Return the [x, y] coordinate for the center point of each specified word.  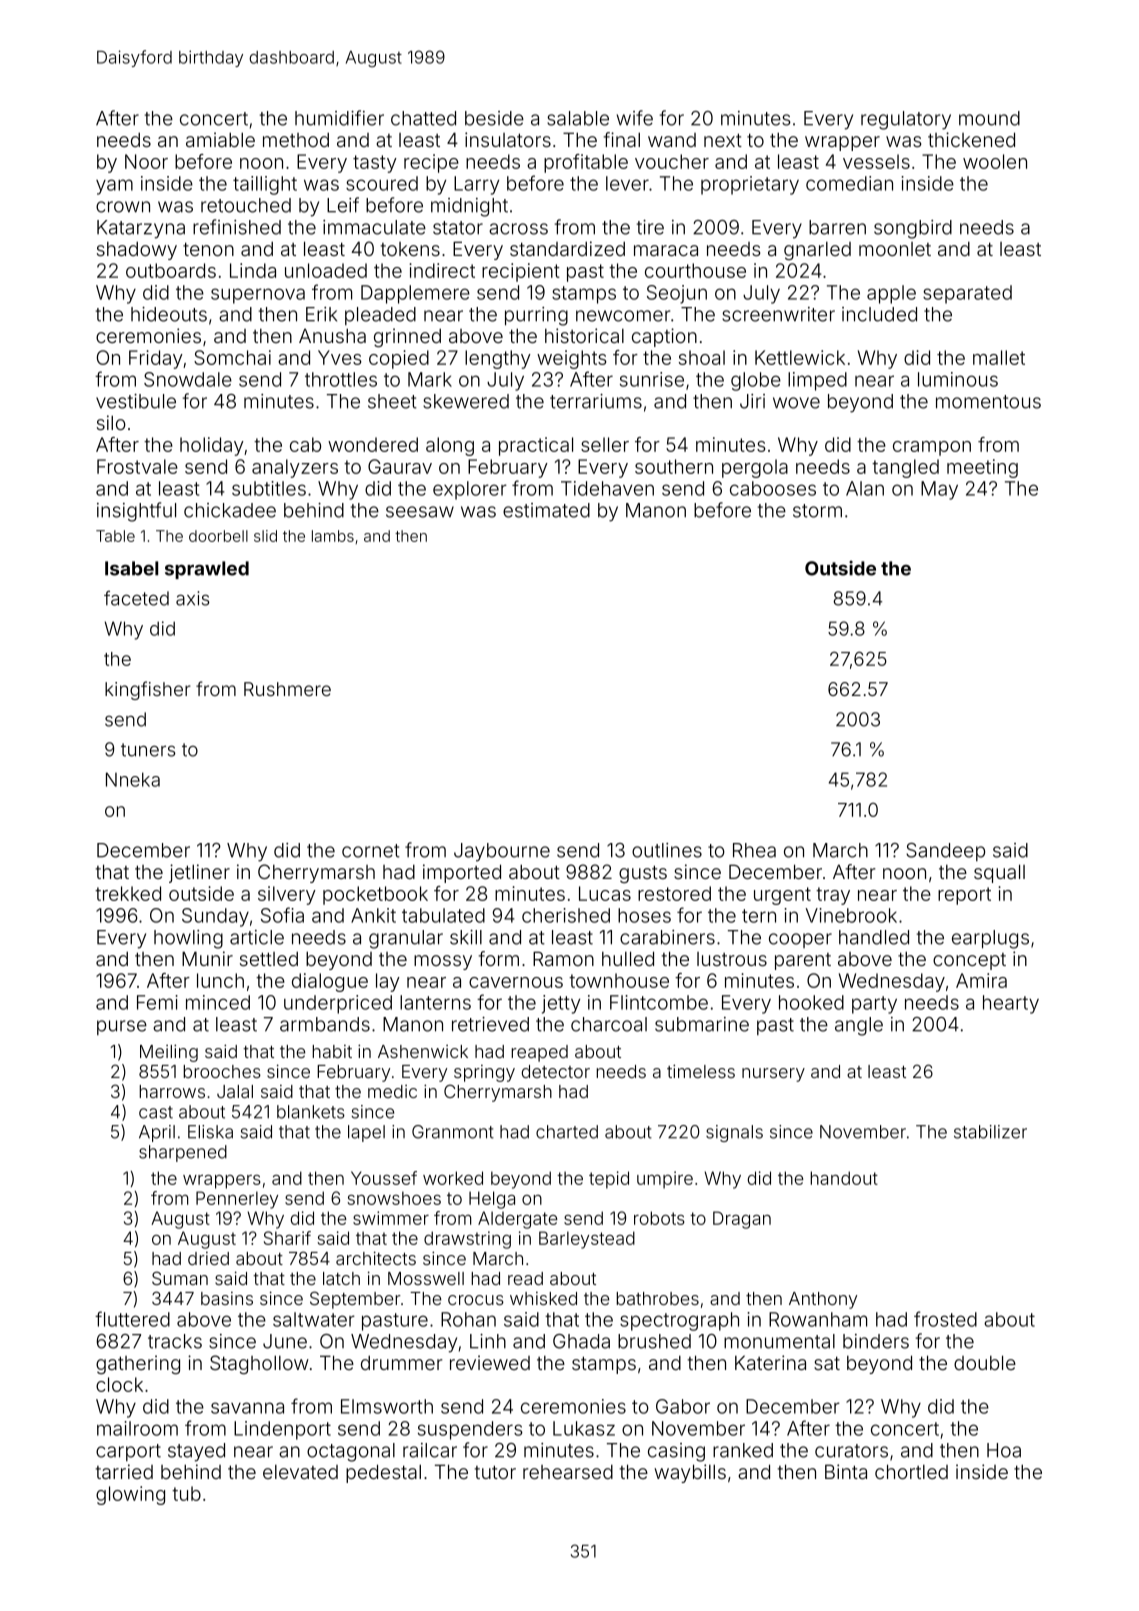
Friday [156, 359]
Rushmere [287, 689]
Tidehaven [607, 488]
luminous [958, 379]
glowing [130, 1495]
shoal [702, 357]
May [939, 490]
